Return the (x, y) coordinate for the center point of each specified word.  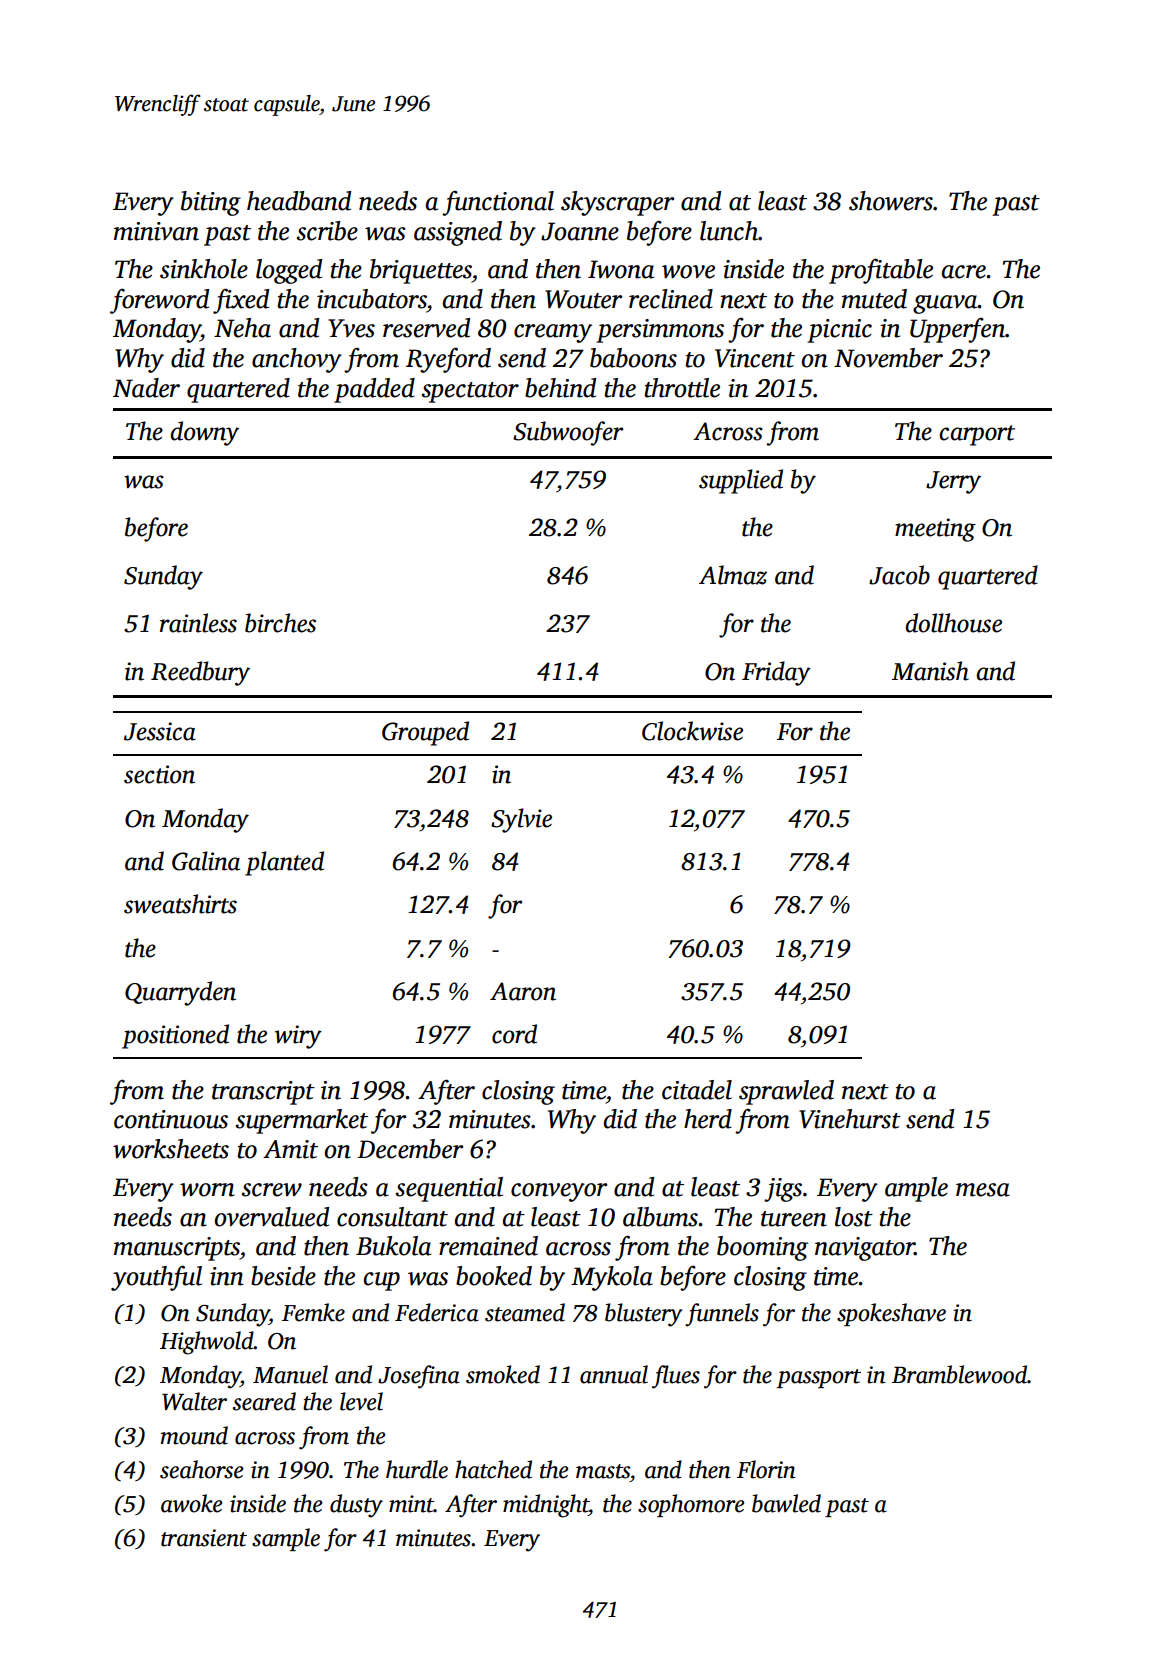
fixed (241, 301)
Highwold (207, 1343)
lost (854, 1217)
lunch (729, 231)
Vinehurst (850, 1119)
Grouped (425, 733)
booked (494, 1276)
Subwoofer (568, 433)
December (410, 1149)
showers (891, 201)
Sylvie (521, 820)
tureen (794, 1219)
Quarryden (180, 993)
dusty (356, 1506)
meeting (935, 530)
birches (280, 623)
